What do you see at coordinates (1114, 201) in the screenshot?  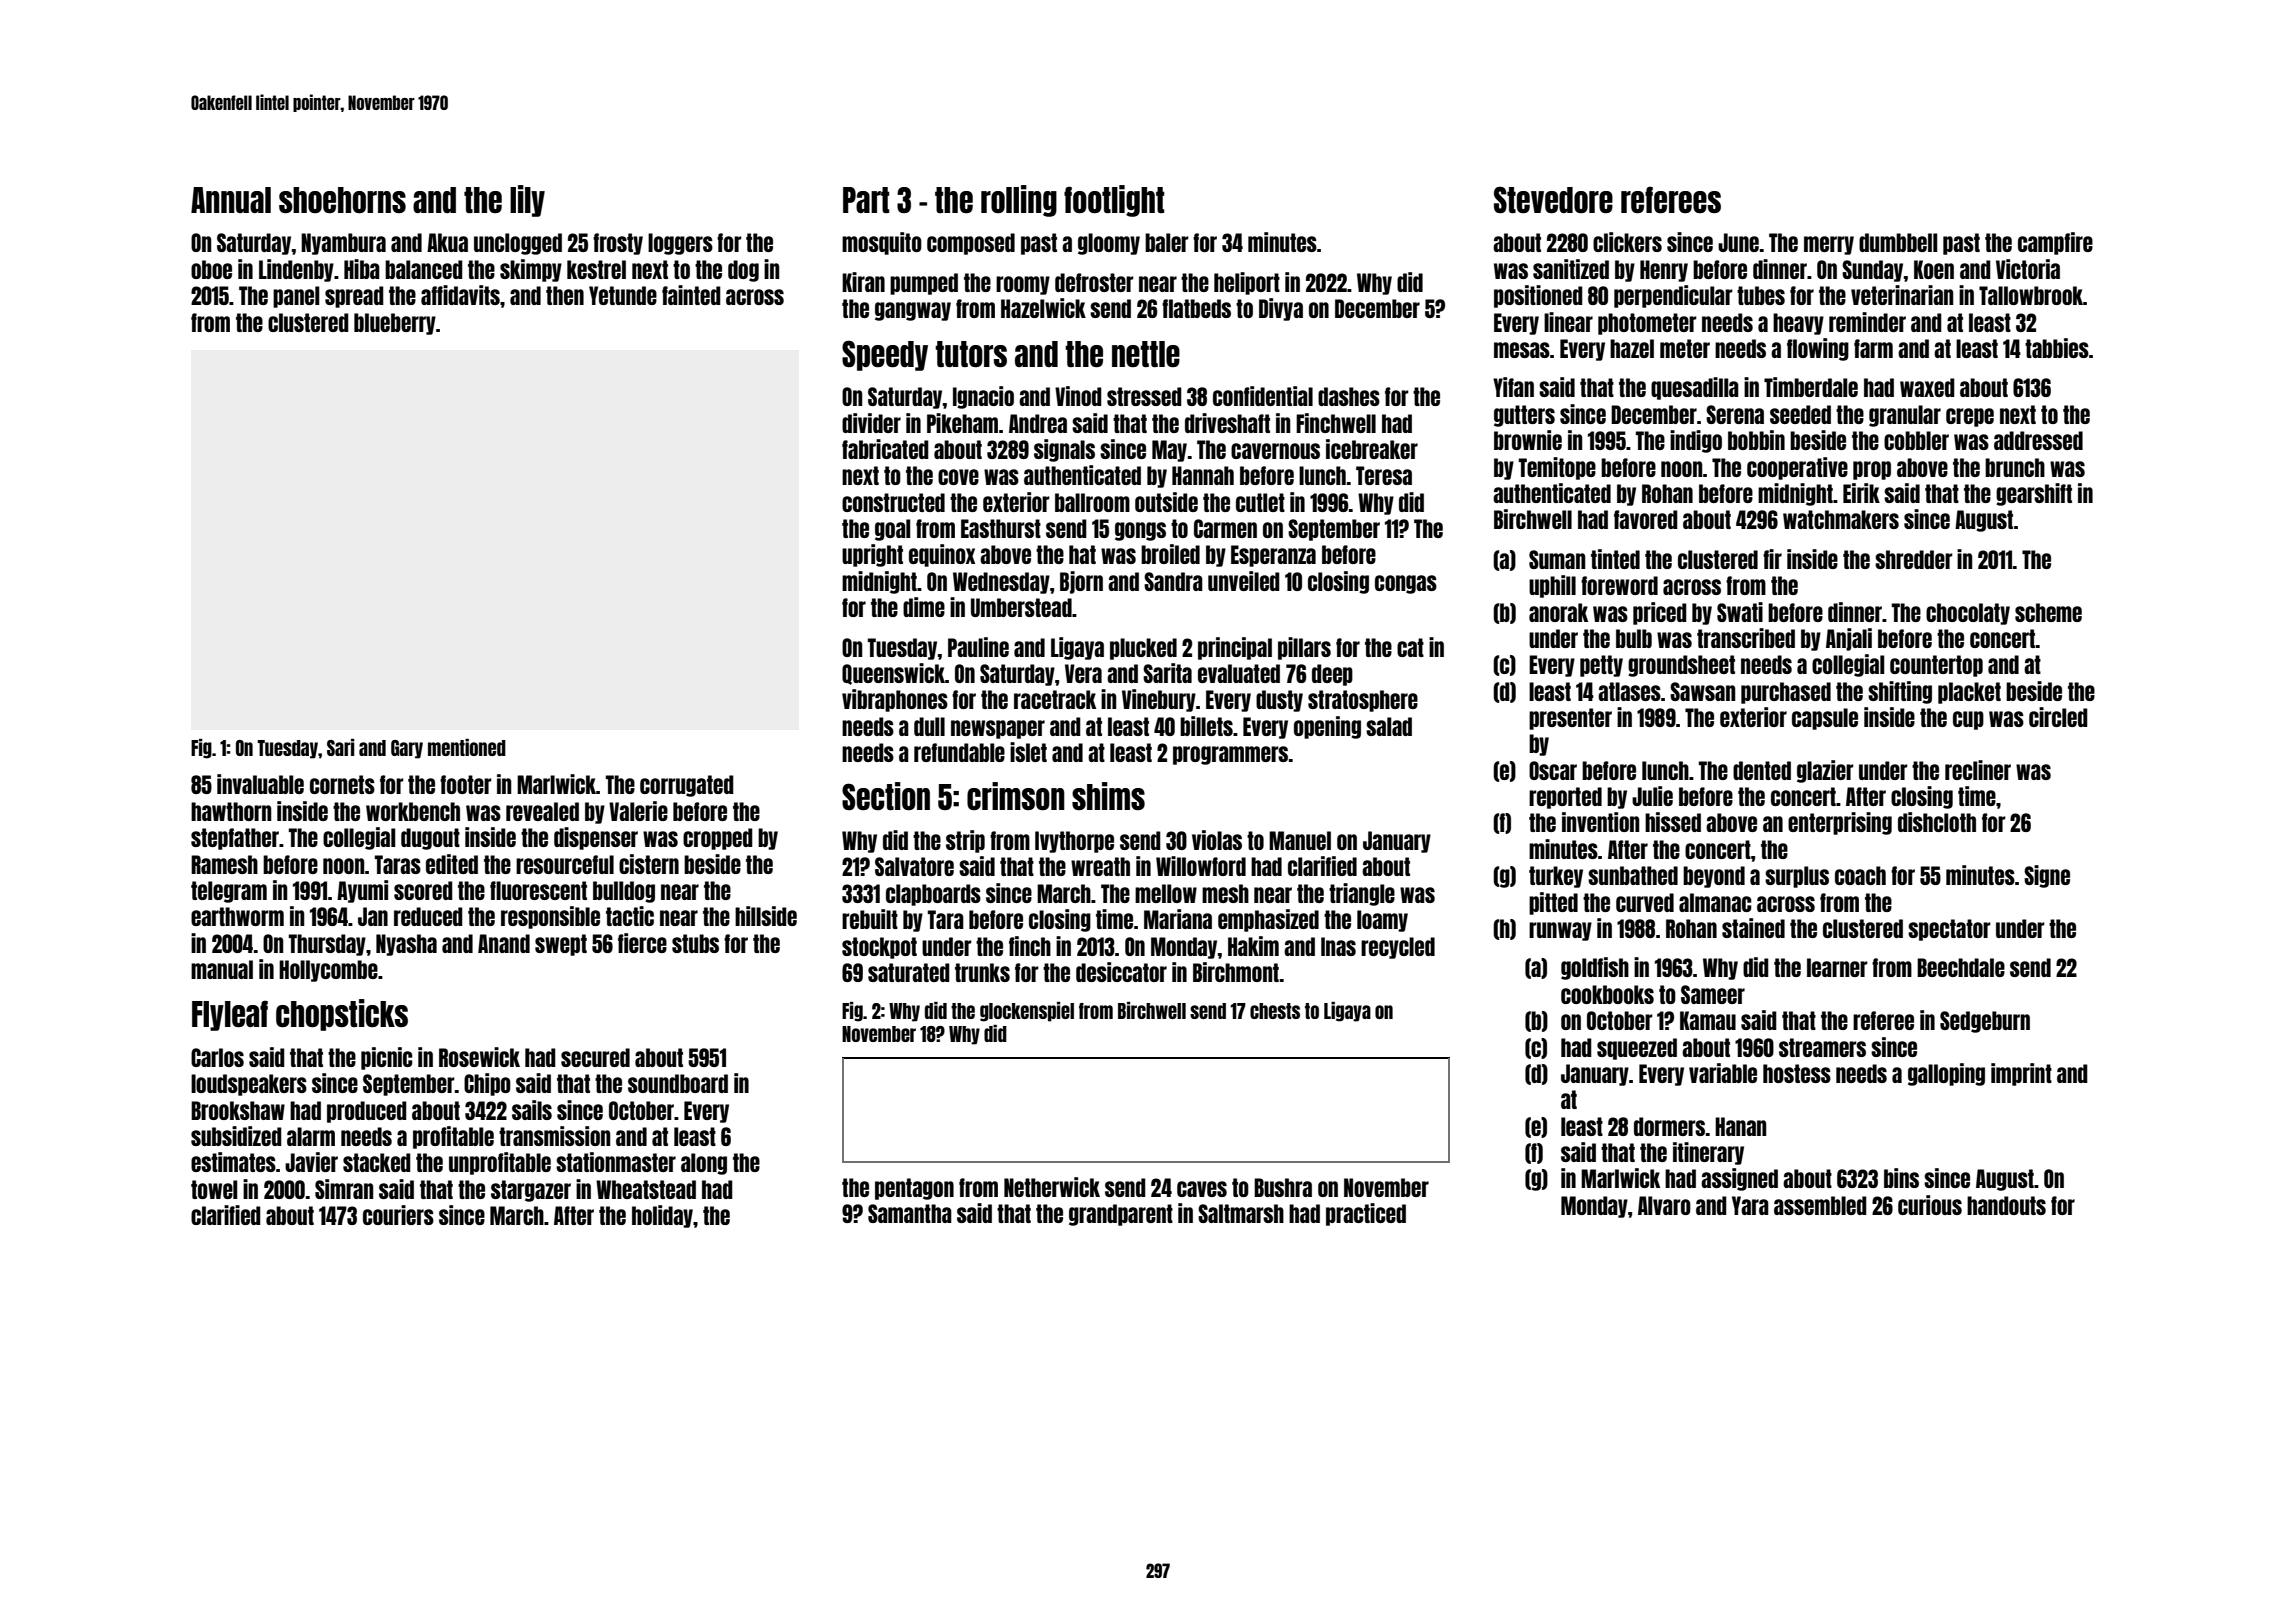 I see `footlight` at bounding box center [1114, 201].
